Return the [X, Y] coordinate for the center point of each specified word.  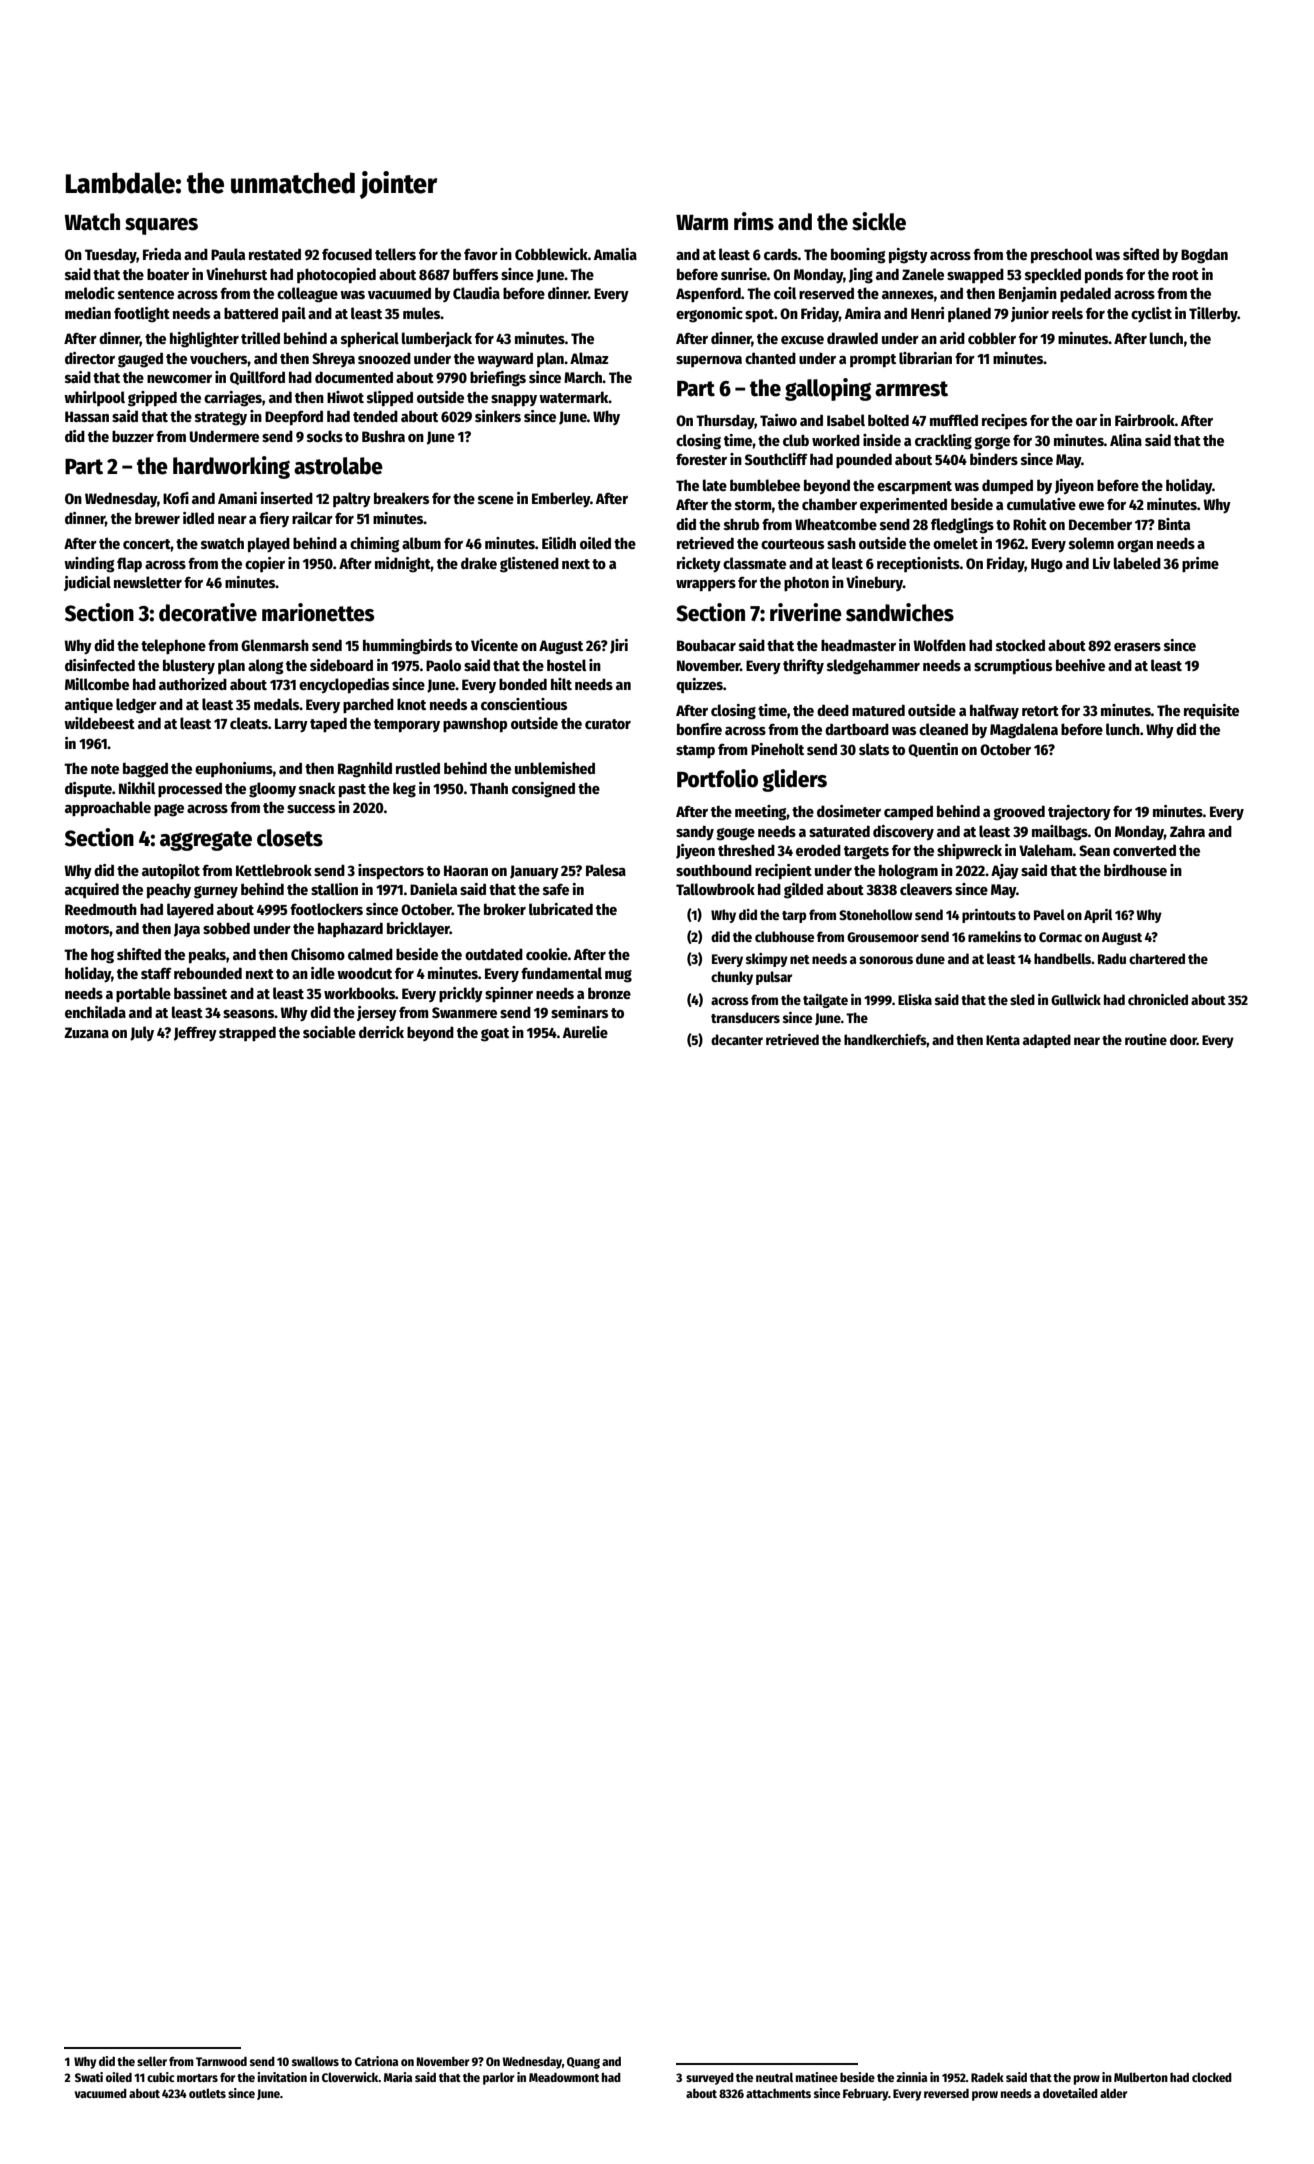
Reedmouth [101, 909]
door [1183, 1039]
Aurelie [585, 1032]
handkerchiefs [885, 1039]
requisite [1211, 711]
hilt [561, 684]
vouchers [219, 358]
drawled [852, 338]
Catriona [376, 2061]
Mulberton [1141, 2077]
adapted [1047, 1041]
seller [152, 2061]
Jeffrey [195, 1033]
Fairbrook [1145, 420]
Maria [398, 2077]
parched [368, 706]
